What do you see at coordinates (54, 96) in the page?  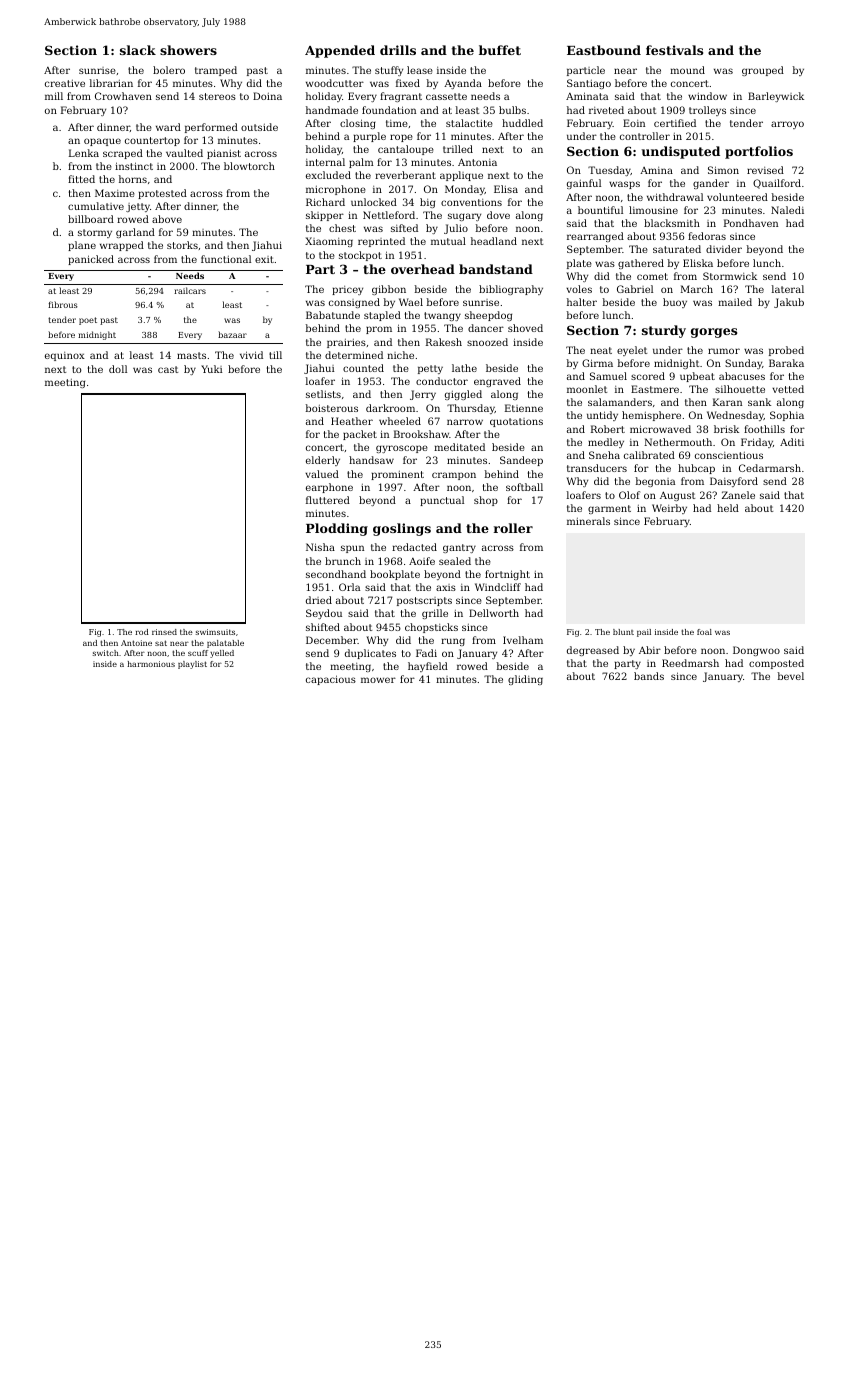 I see `mill` at bounding box center [54, 96].
